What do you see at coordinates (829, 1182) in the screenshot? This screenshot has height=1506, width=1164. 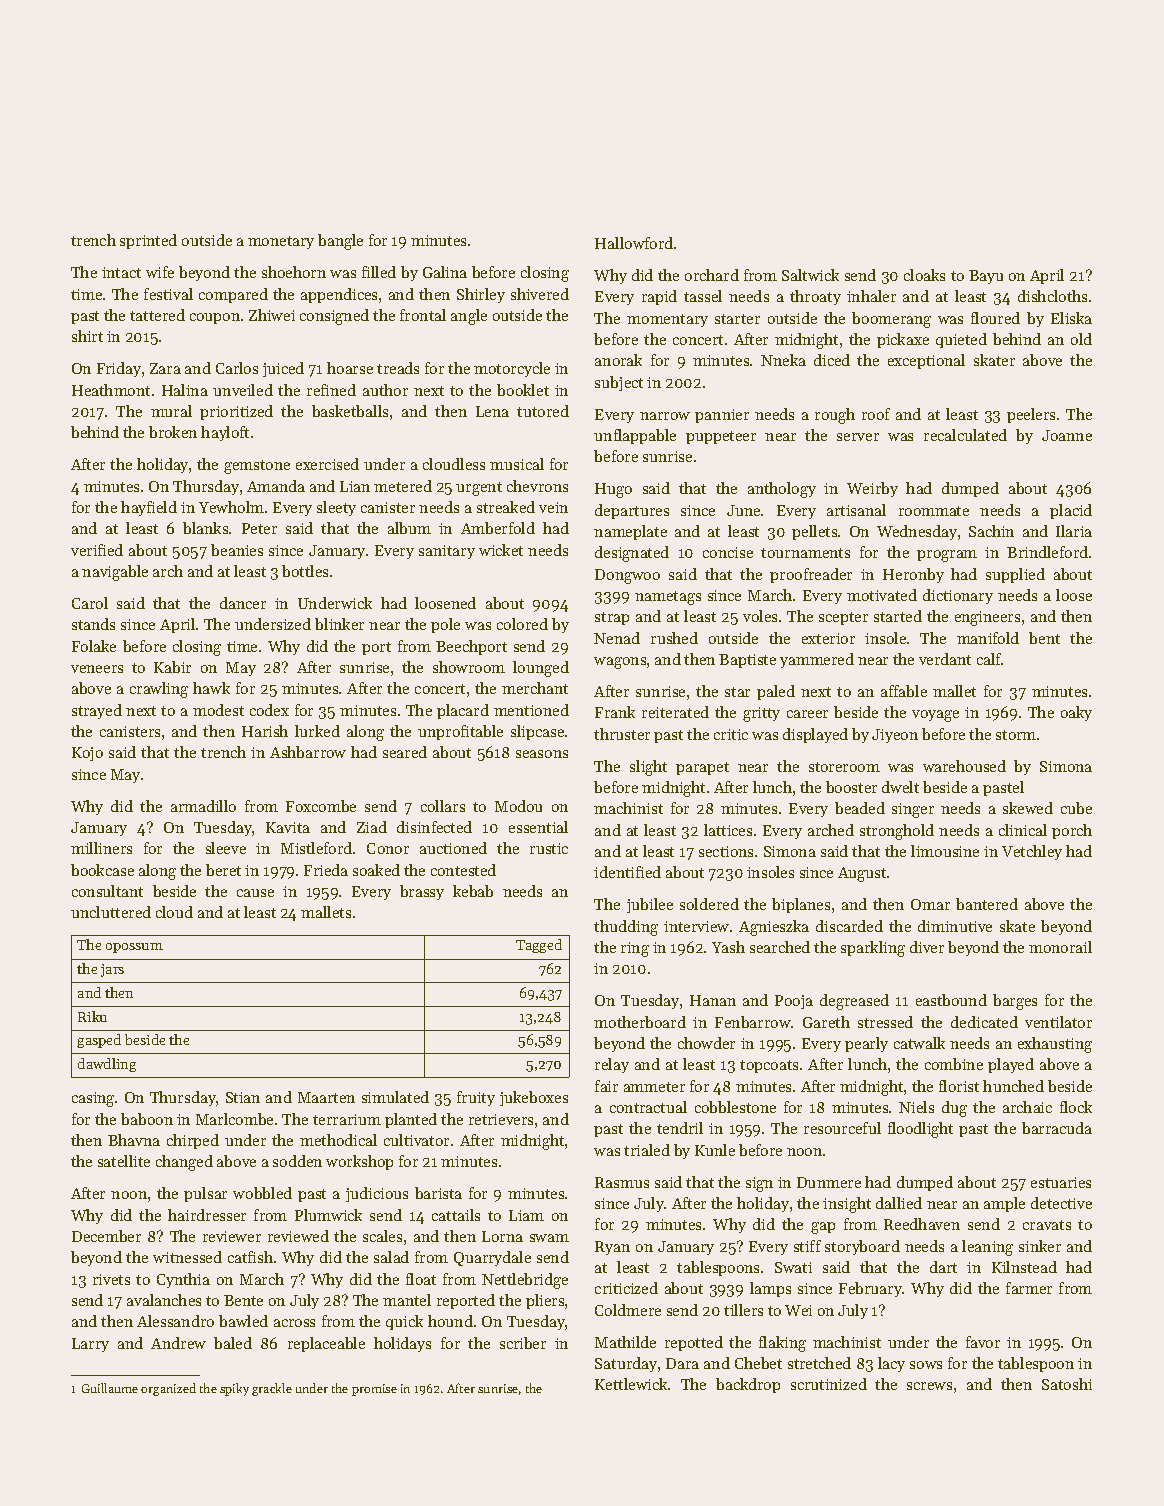 I see `Dunmere` at bounding box center [829, 1182].
